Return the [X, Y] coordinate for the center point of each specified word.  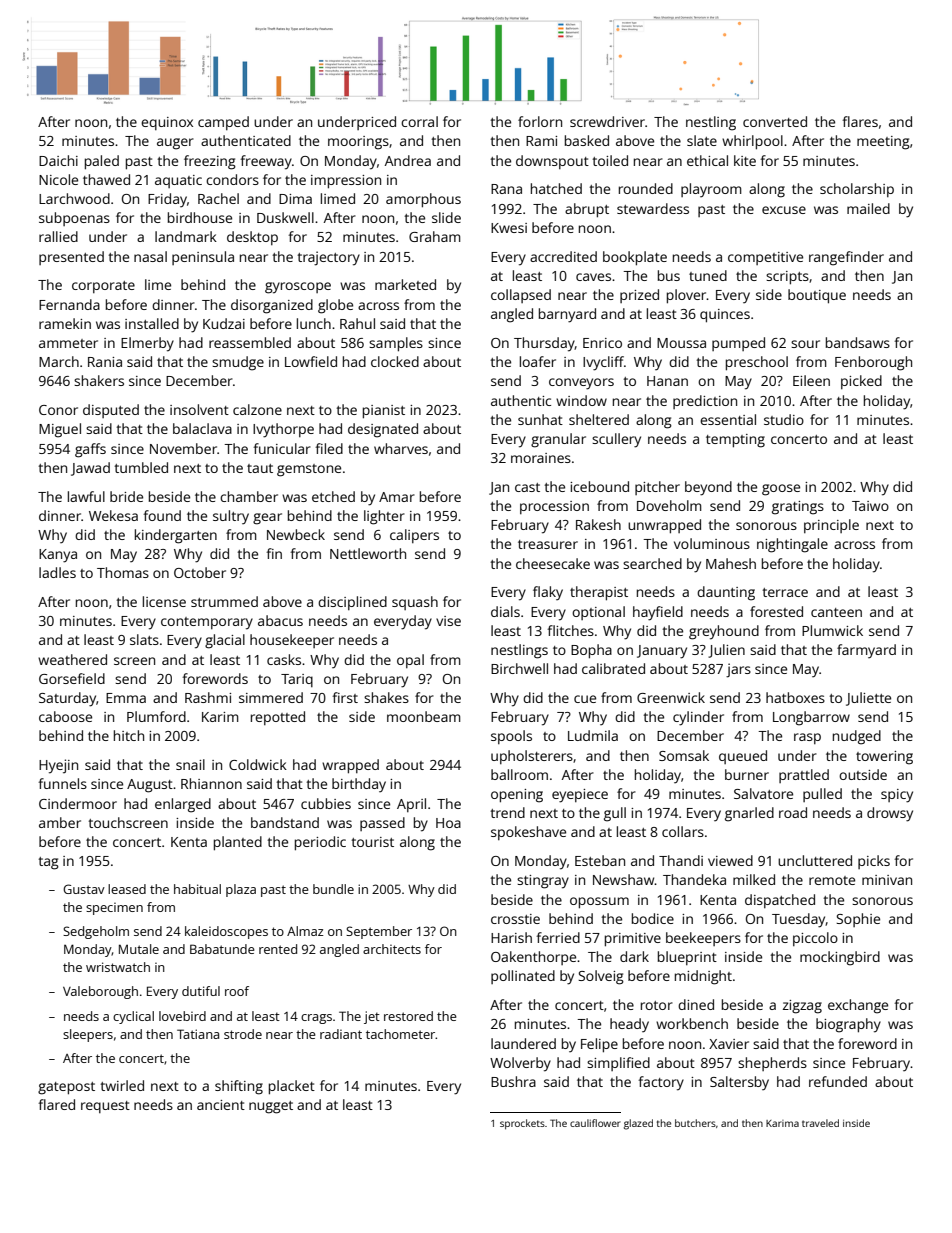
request [105, 1107]
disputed [111, 411]
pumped [738, 344]
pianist [384, 412]
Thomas [123, 572]
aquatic [178, 181]
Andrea [408, 160]
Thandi [681, 860]
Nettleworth [368, 553]
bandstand [285, 822]
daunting [726, 593]
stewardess [653, 208]
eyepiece [580, 796]
